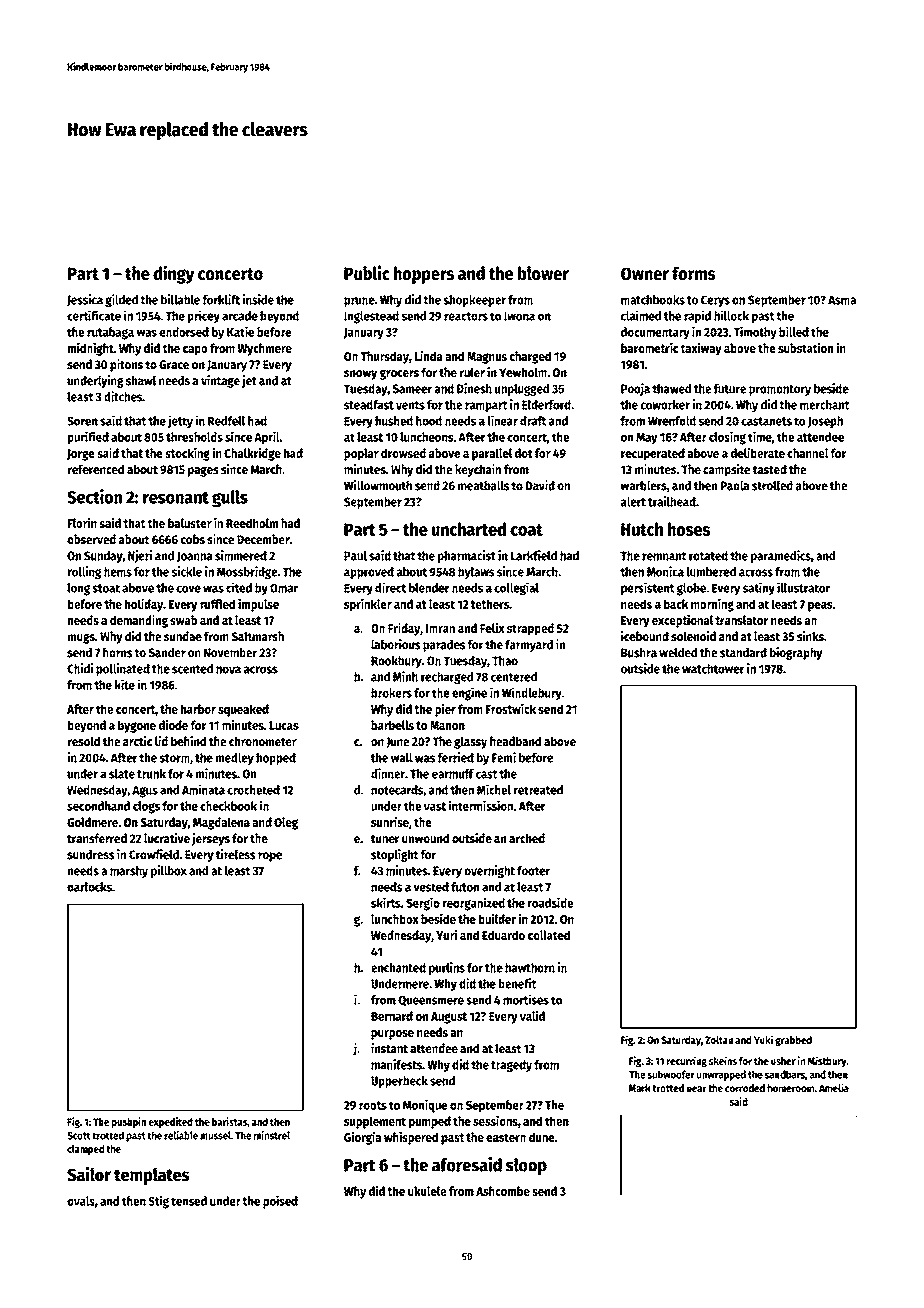 The height and width of the screenshot is (1308, 924). What do you see at coordinates (280, 1202) in the screenshot?
I see `poised` at bounding box center [280, 1202].
